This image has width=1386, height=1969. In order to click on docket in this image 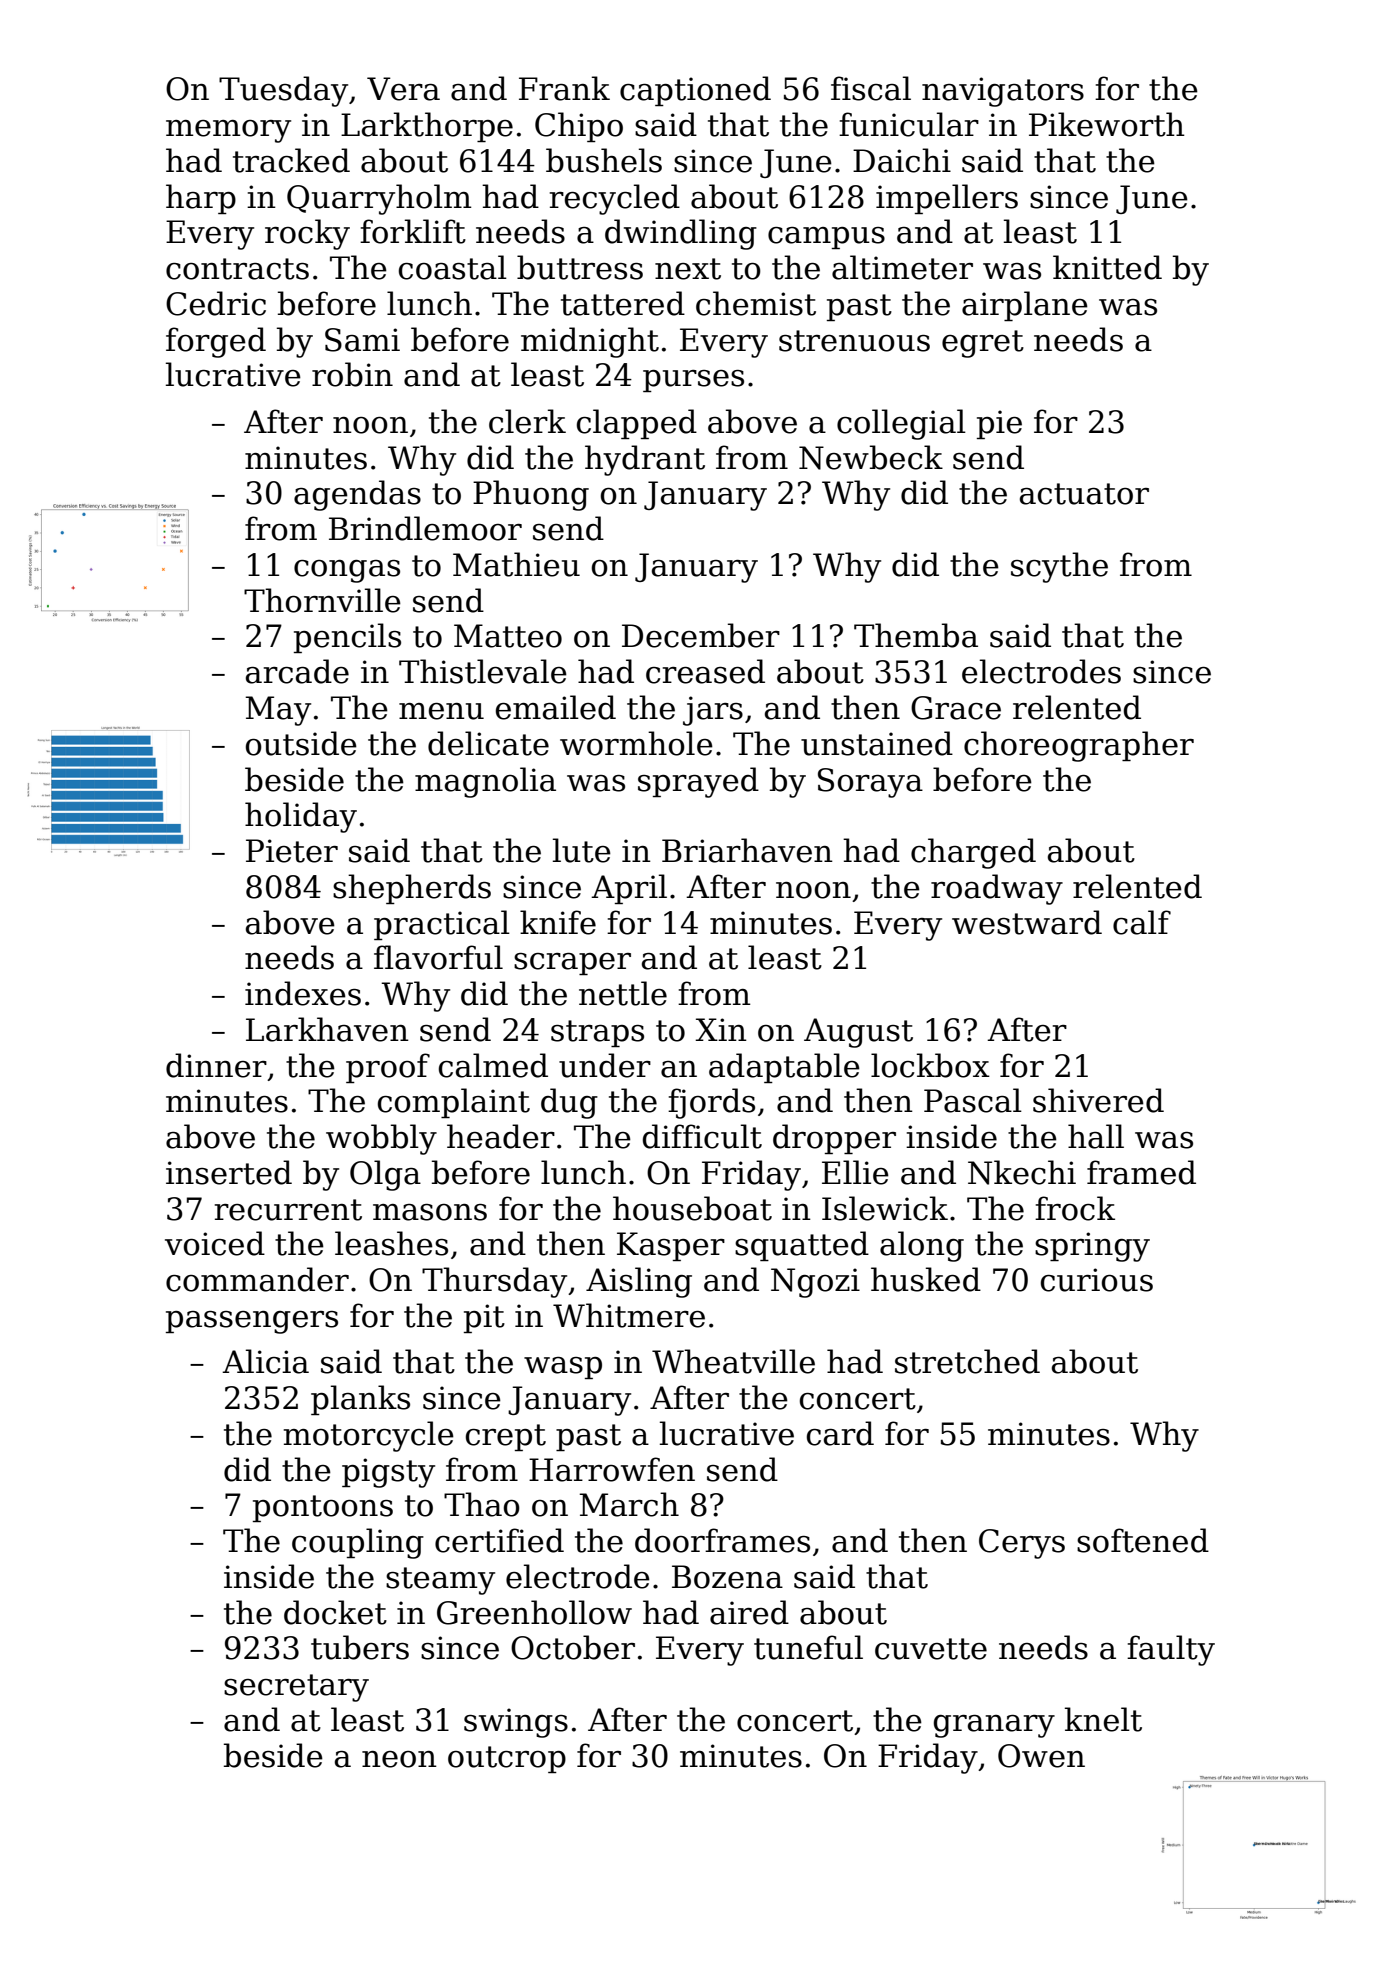, I will do `click(335, 1612)`.
